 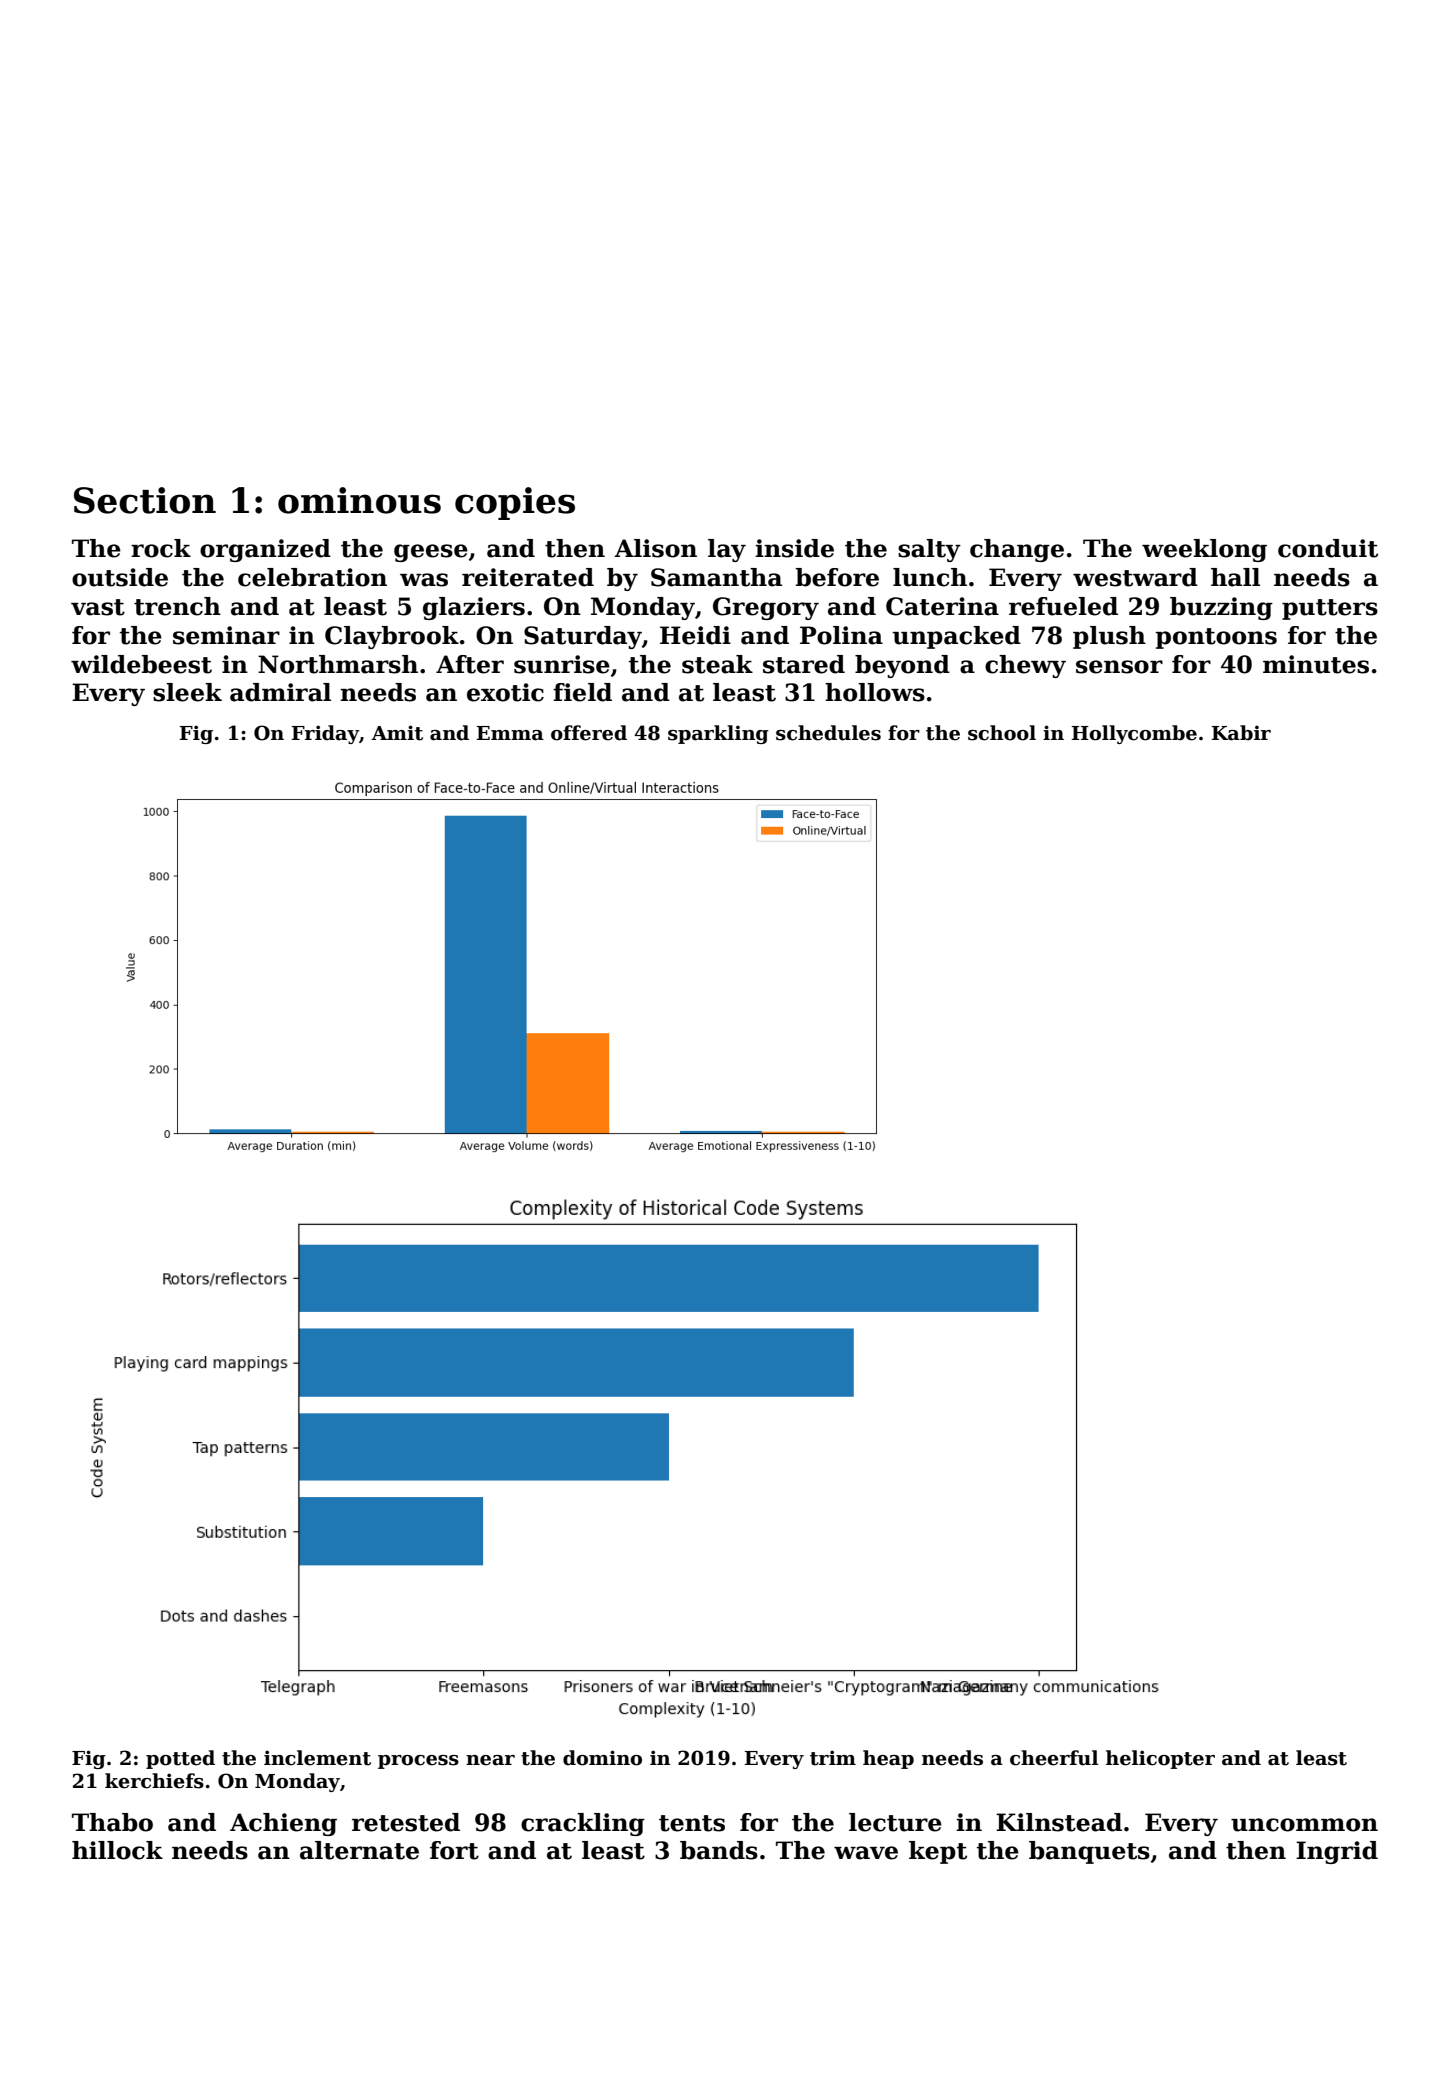 What do you see at coordinates (1241, 733) in the screenshot?
I see `Kabir` at bounding box center [1241, 733].
